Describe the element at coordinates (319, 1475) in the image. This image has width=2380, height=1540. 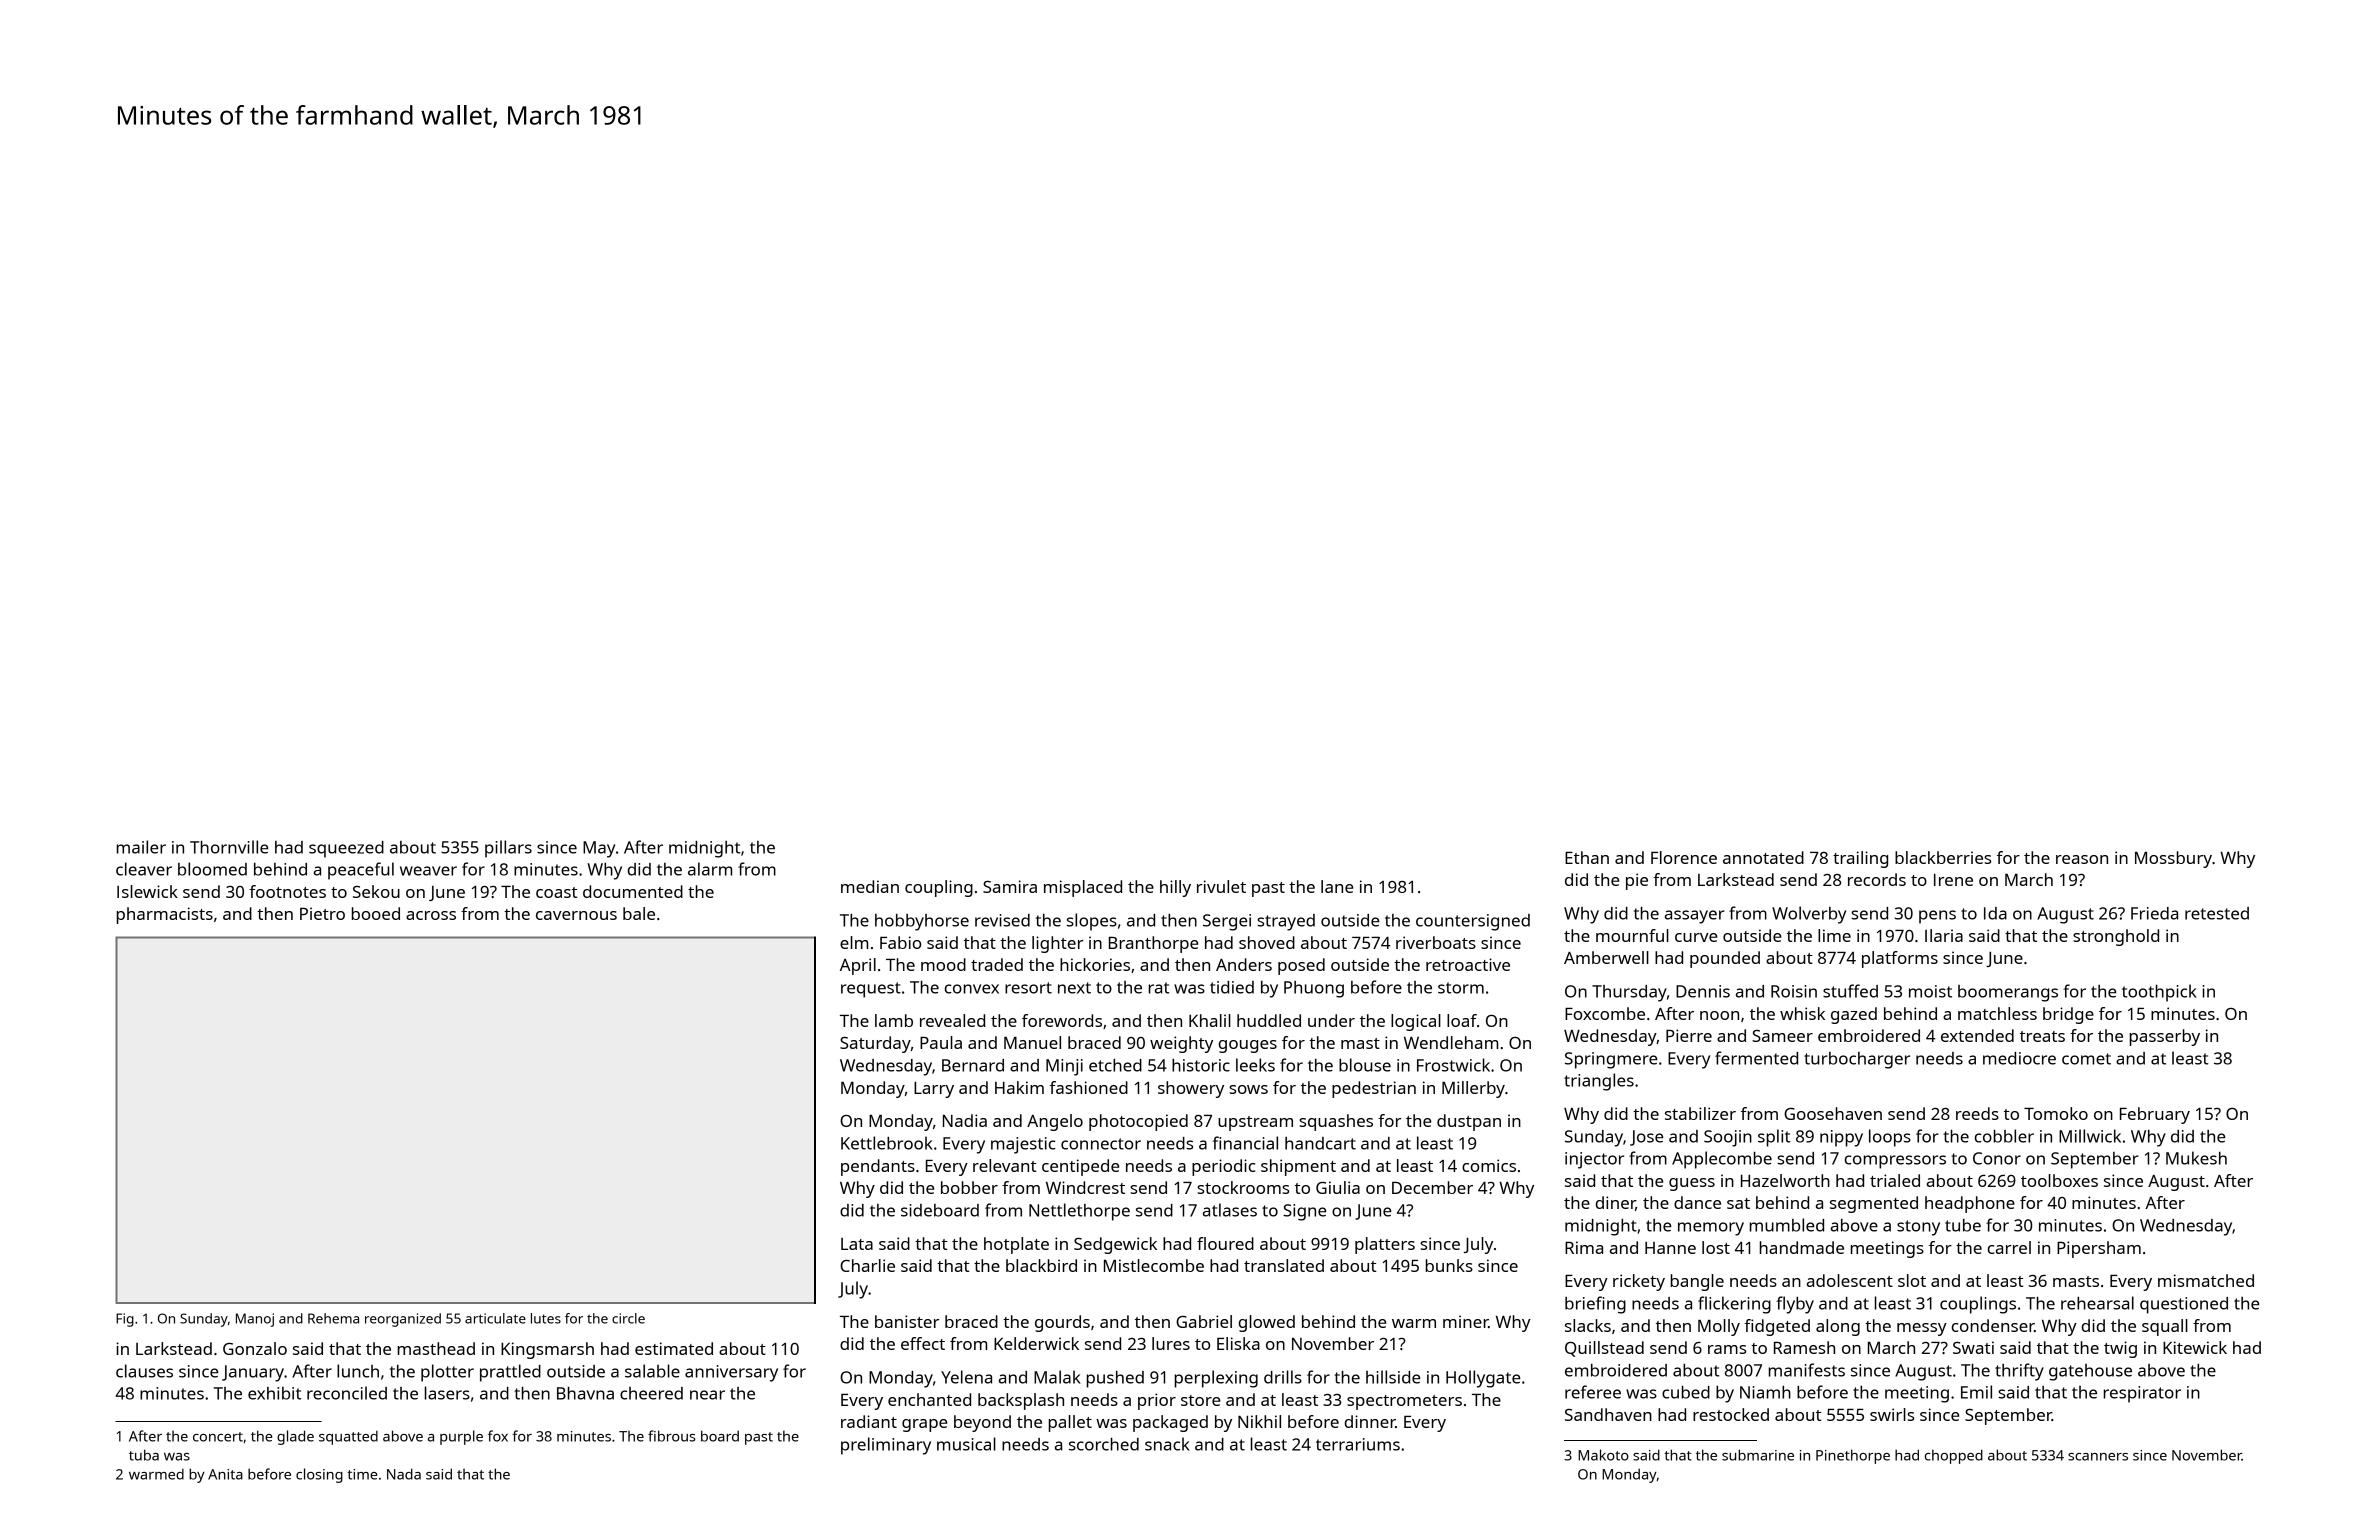
I see `closing` at that location.
